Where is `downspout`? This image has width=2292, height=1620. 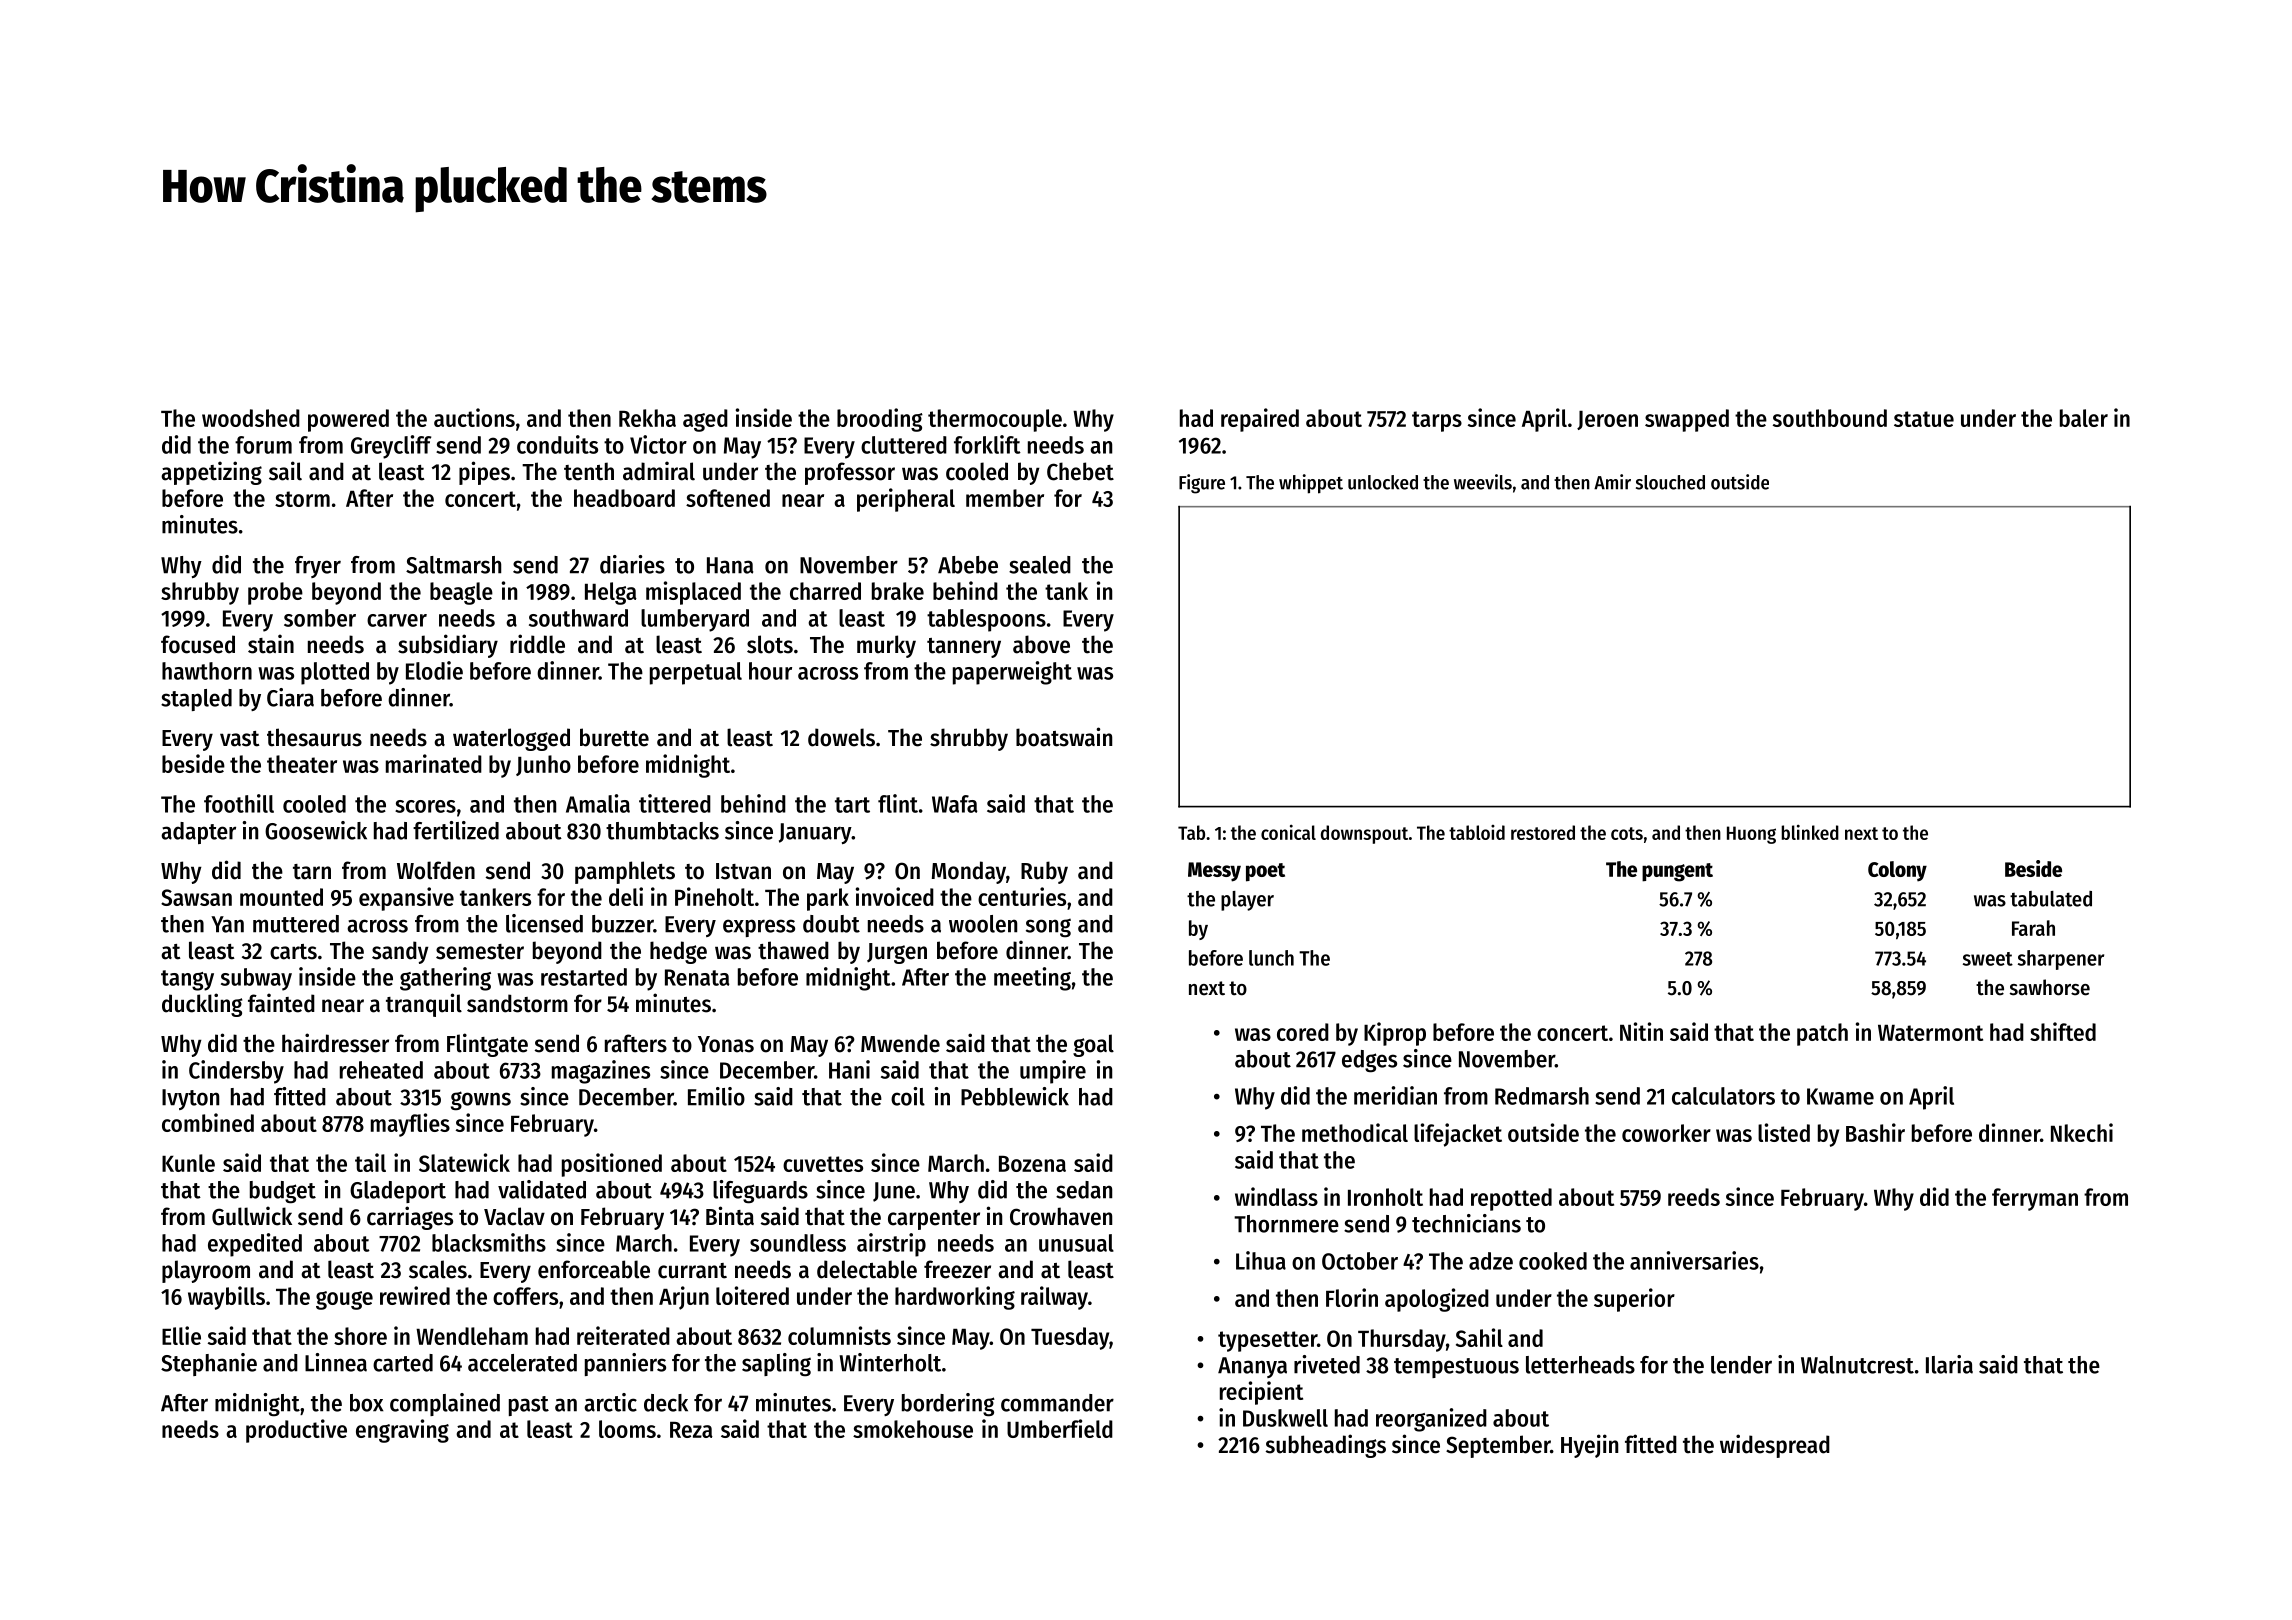
downspout is located at coordinates (1364, 834).
